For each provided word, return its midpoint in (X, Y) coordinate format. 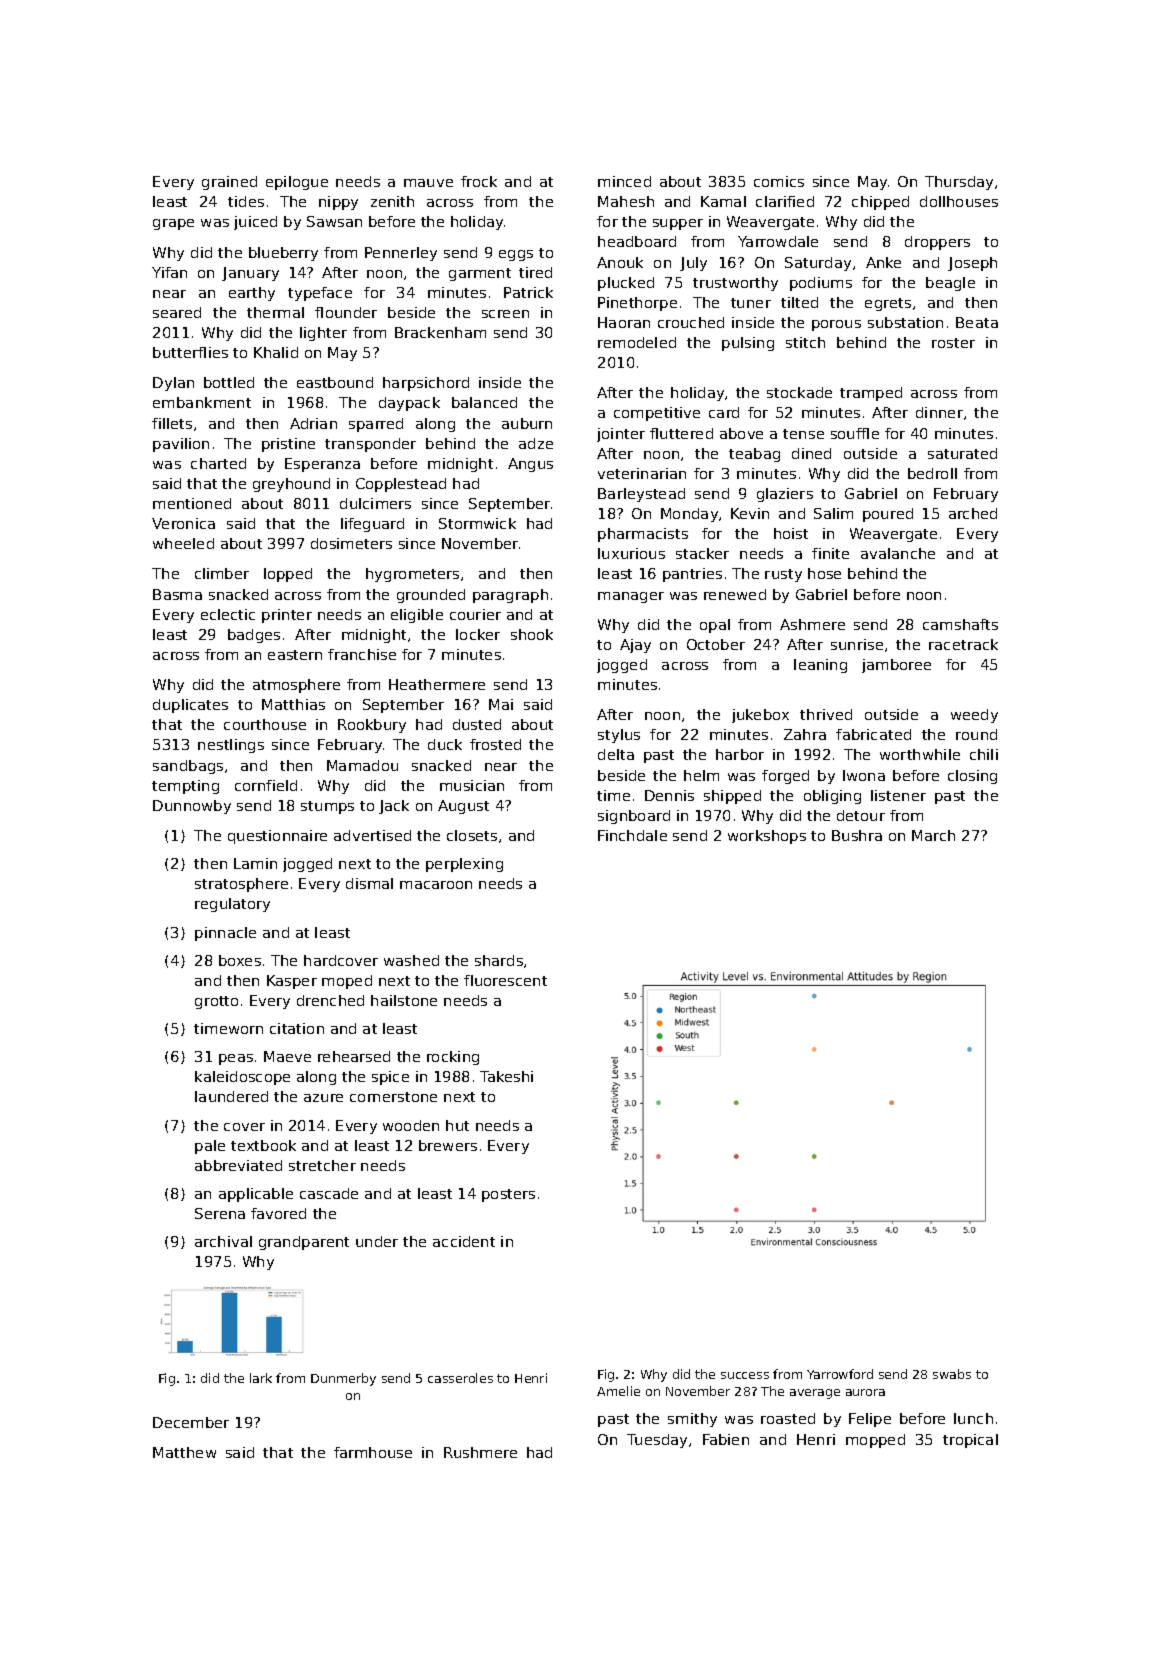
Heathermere (437, 684)
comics (779, 181)
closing (972, 777)
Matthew (184, 1452)
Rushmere (480, 1452)
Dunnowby (192, 807)
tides (246, 201)
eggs (516, 255)
